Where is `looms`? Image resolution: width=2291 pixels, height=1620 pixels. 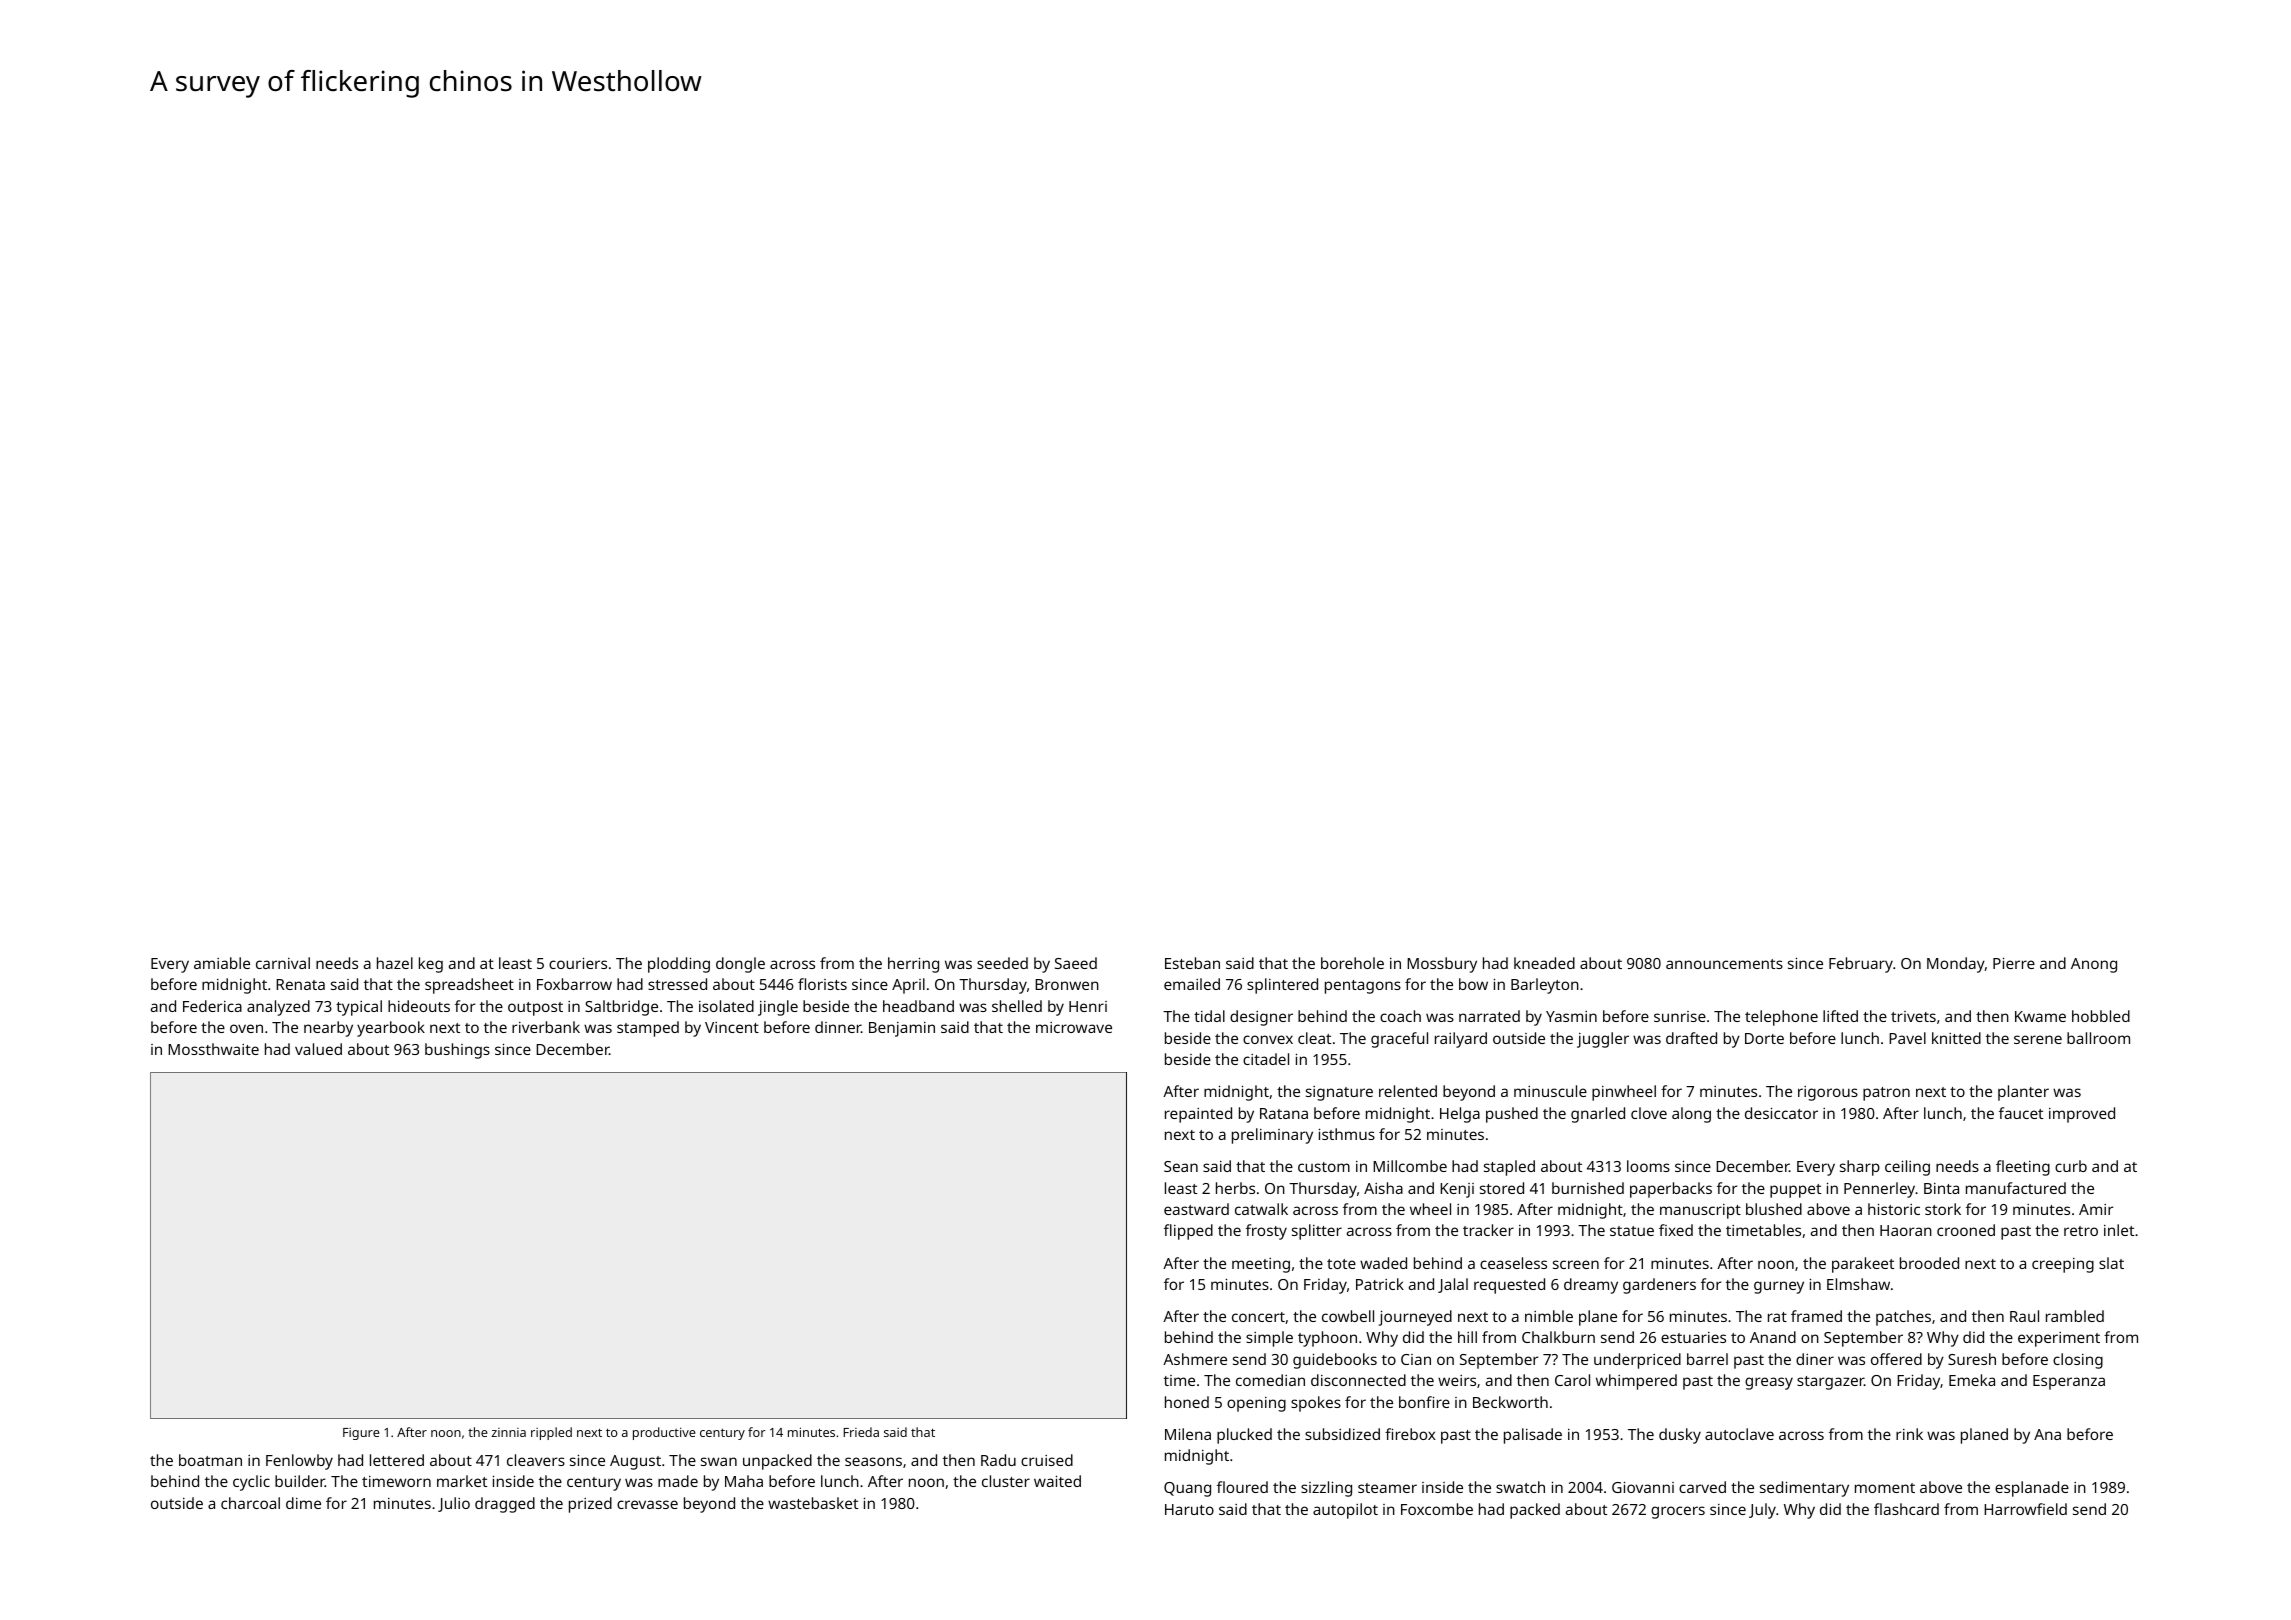
looms is located at coordinates (1648, 1166).
